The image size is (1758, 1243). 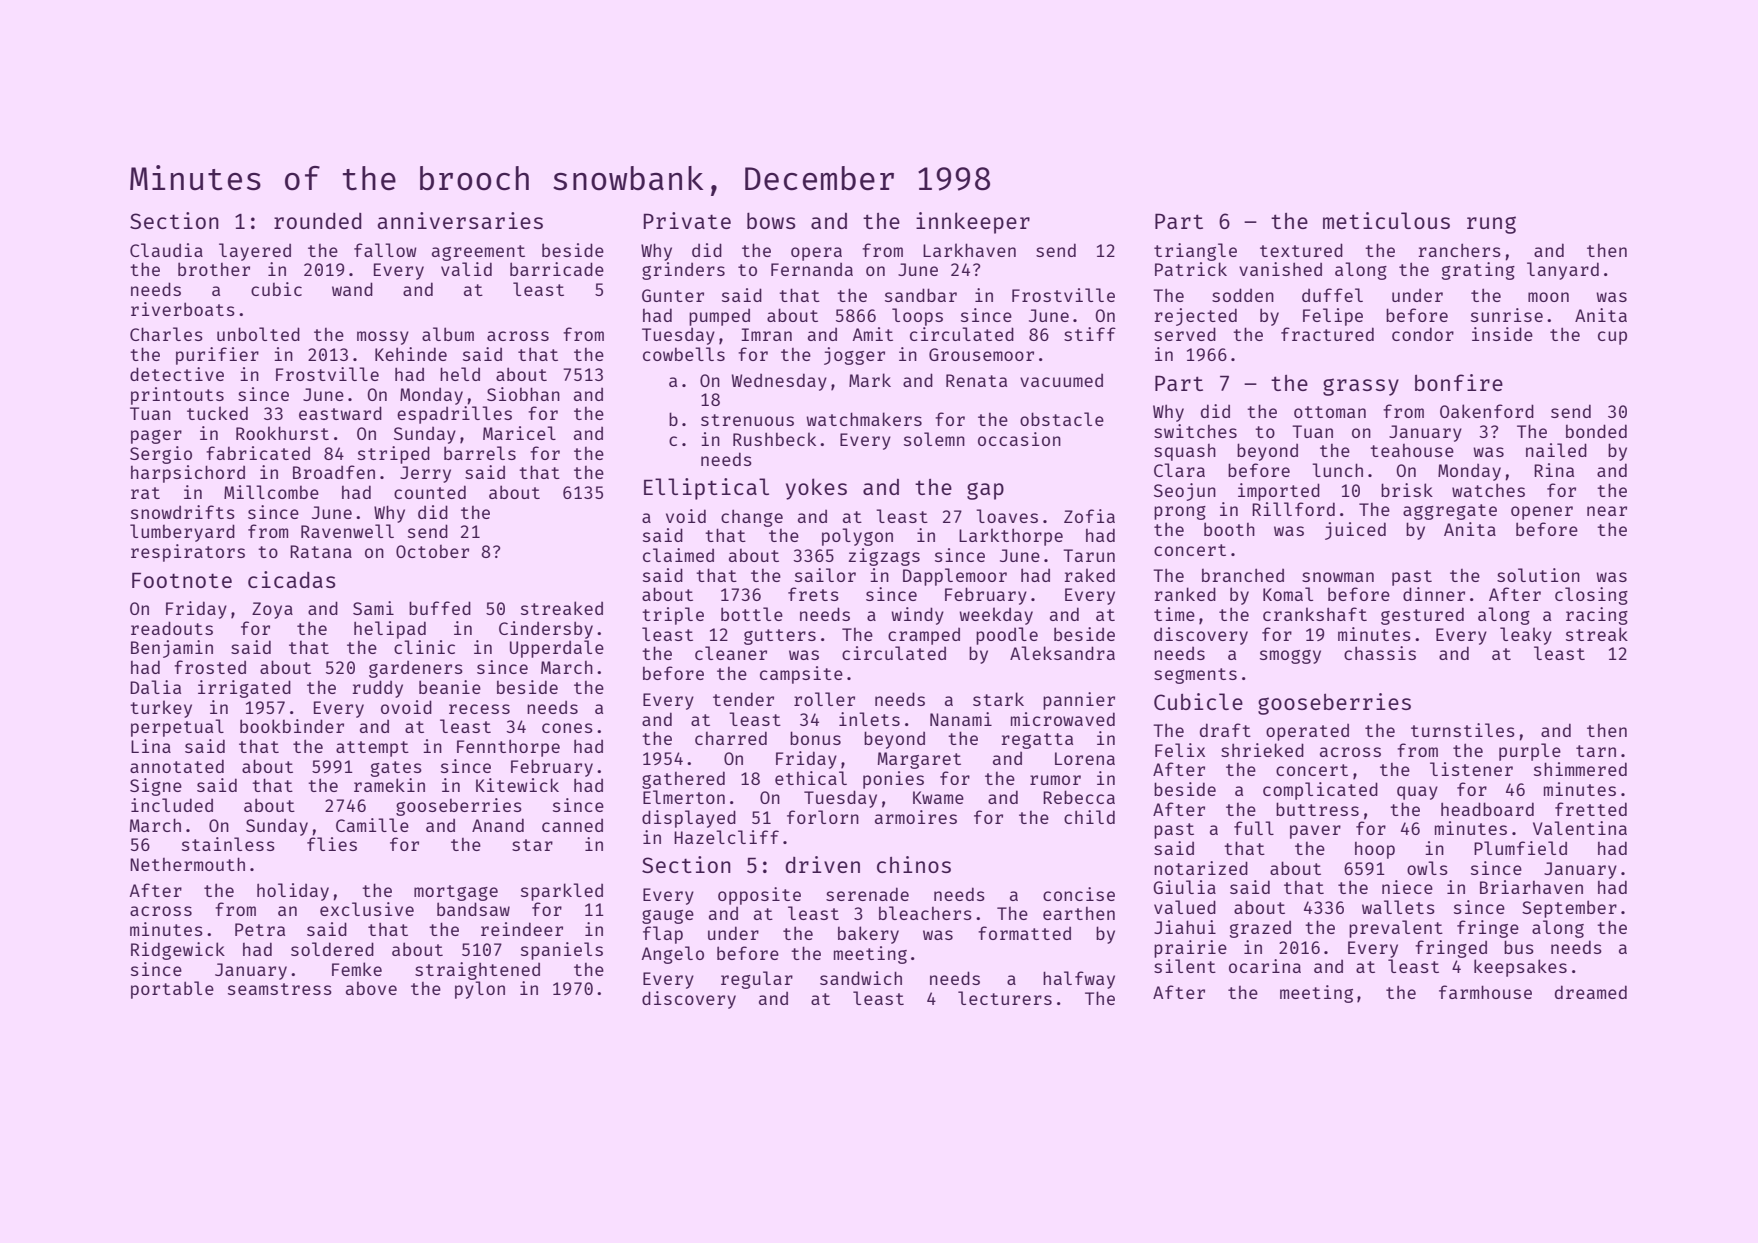 What do you see at coordinates (706, 489) in the document?
I see `Elliptical` at bounding box center [706, 489].
